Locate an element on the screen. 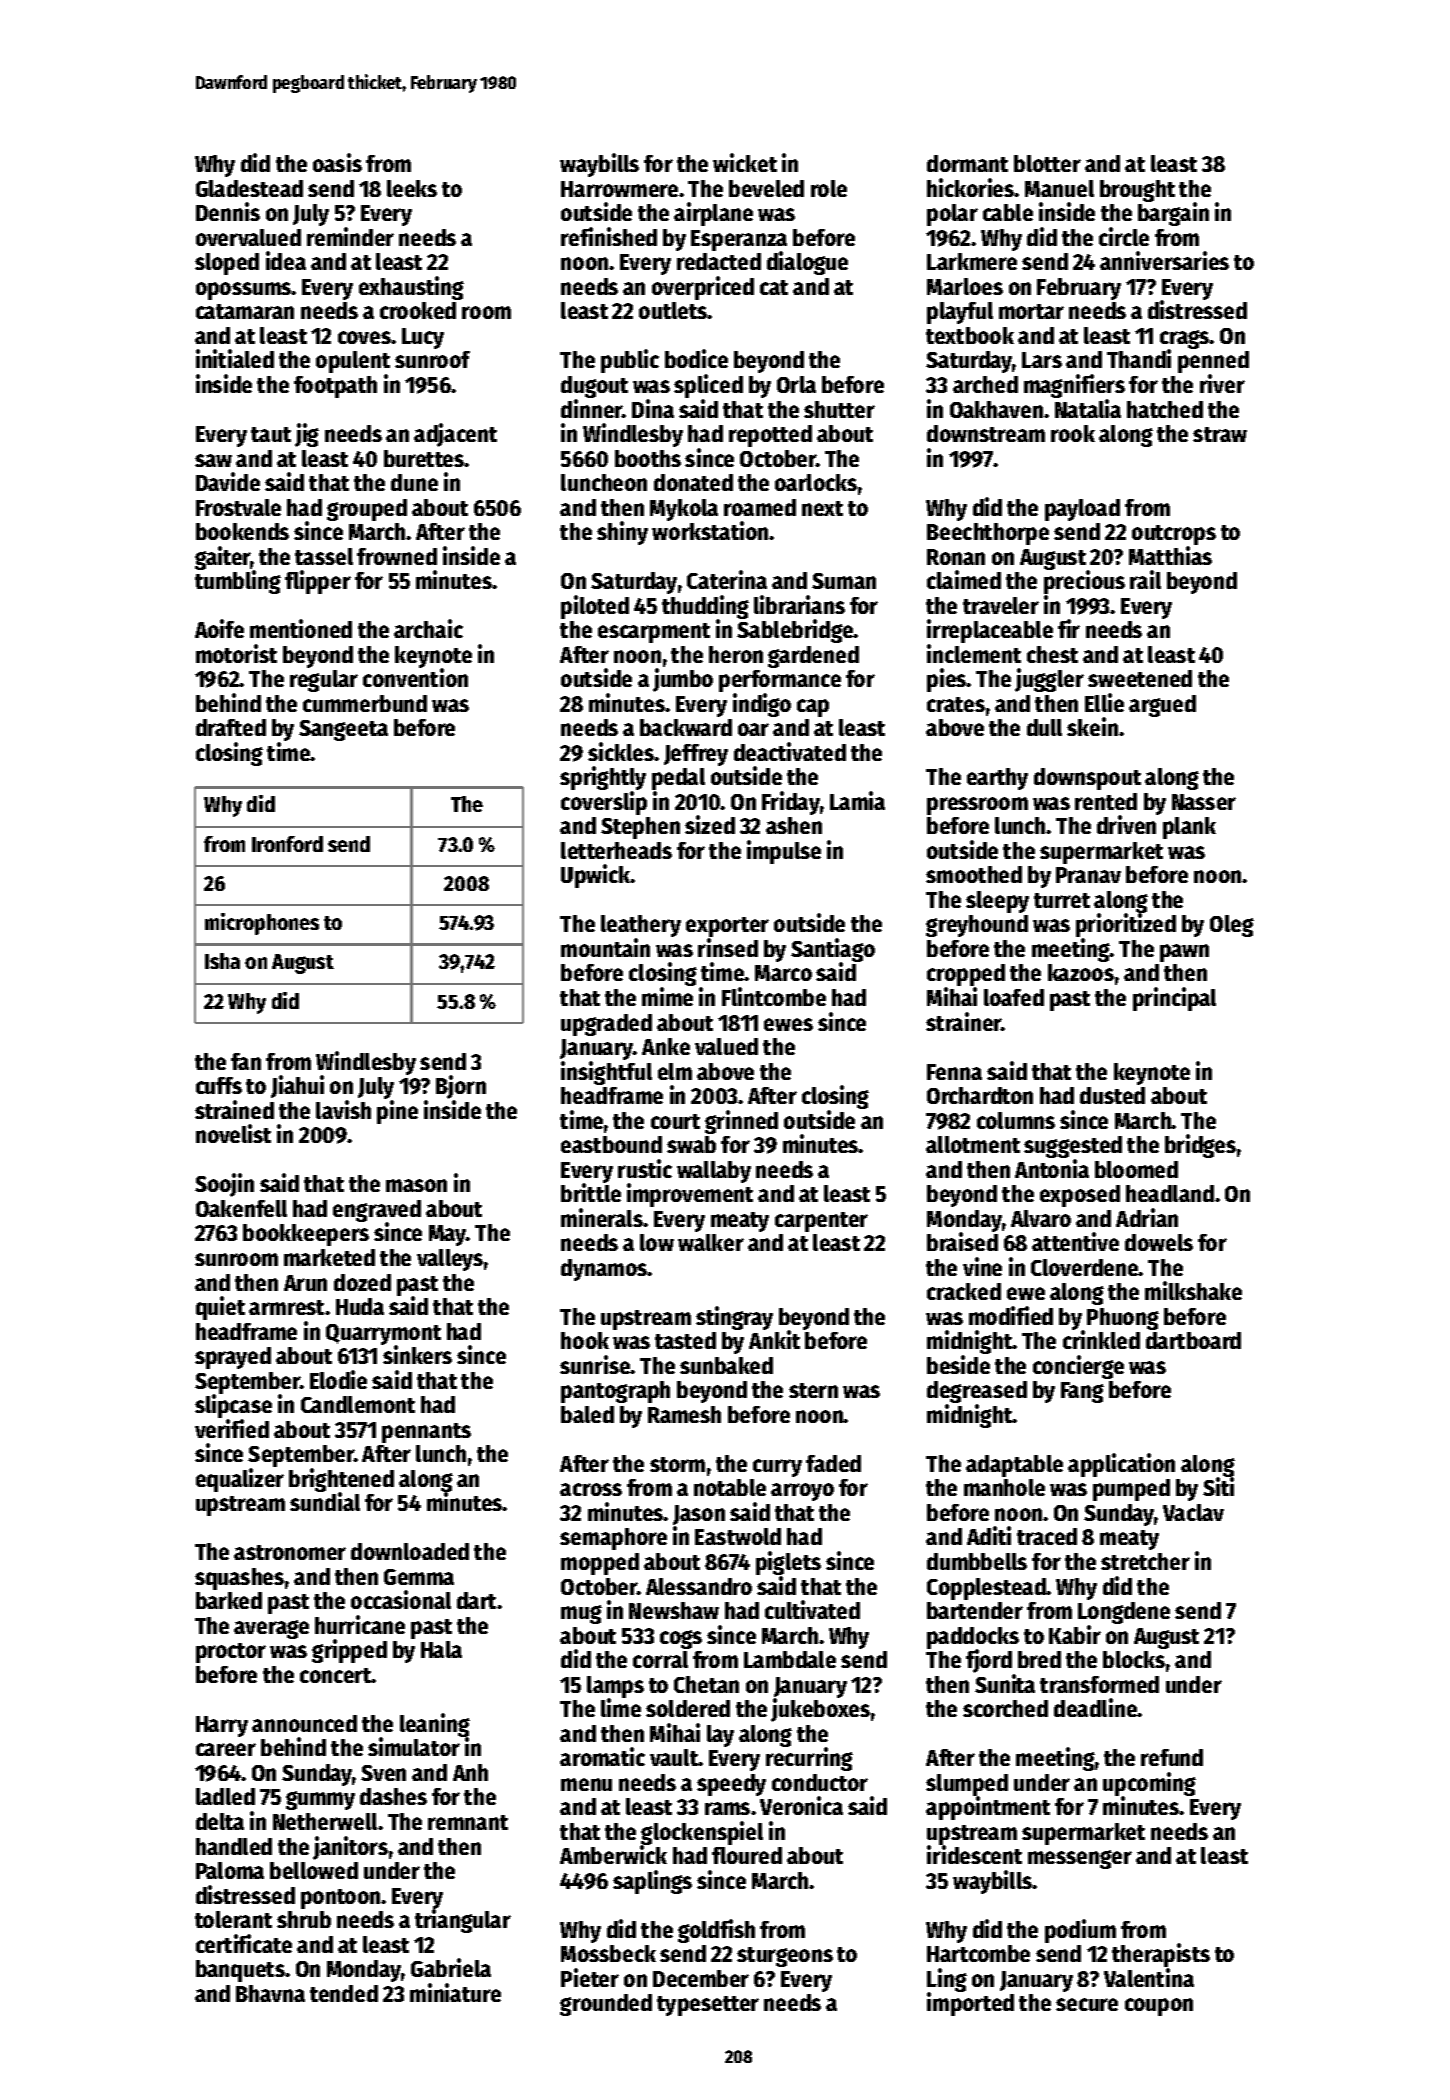 This screenshot has width=1450, height=2100. eastbound is located at coordinates (611, 1144).
